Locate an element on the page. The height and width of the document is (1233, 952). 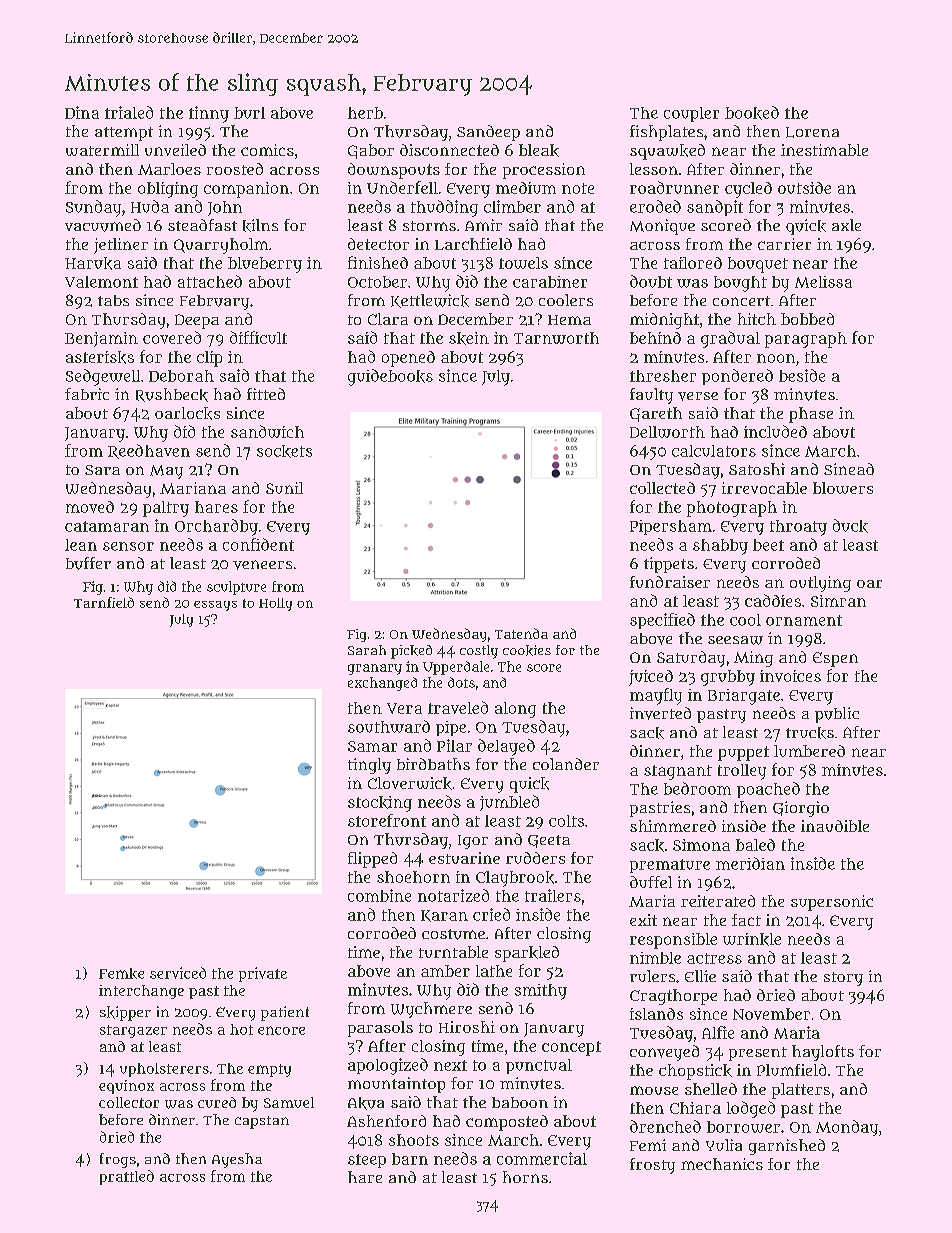
Femke is located at coordinates (121, 973).
